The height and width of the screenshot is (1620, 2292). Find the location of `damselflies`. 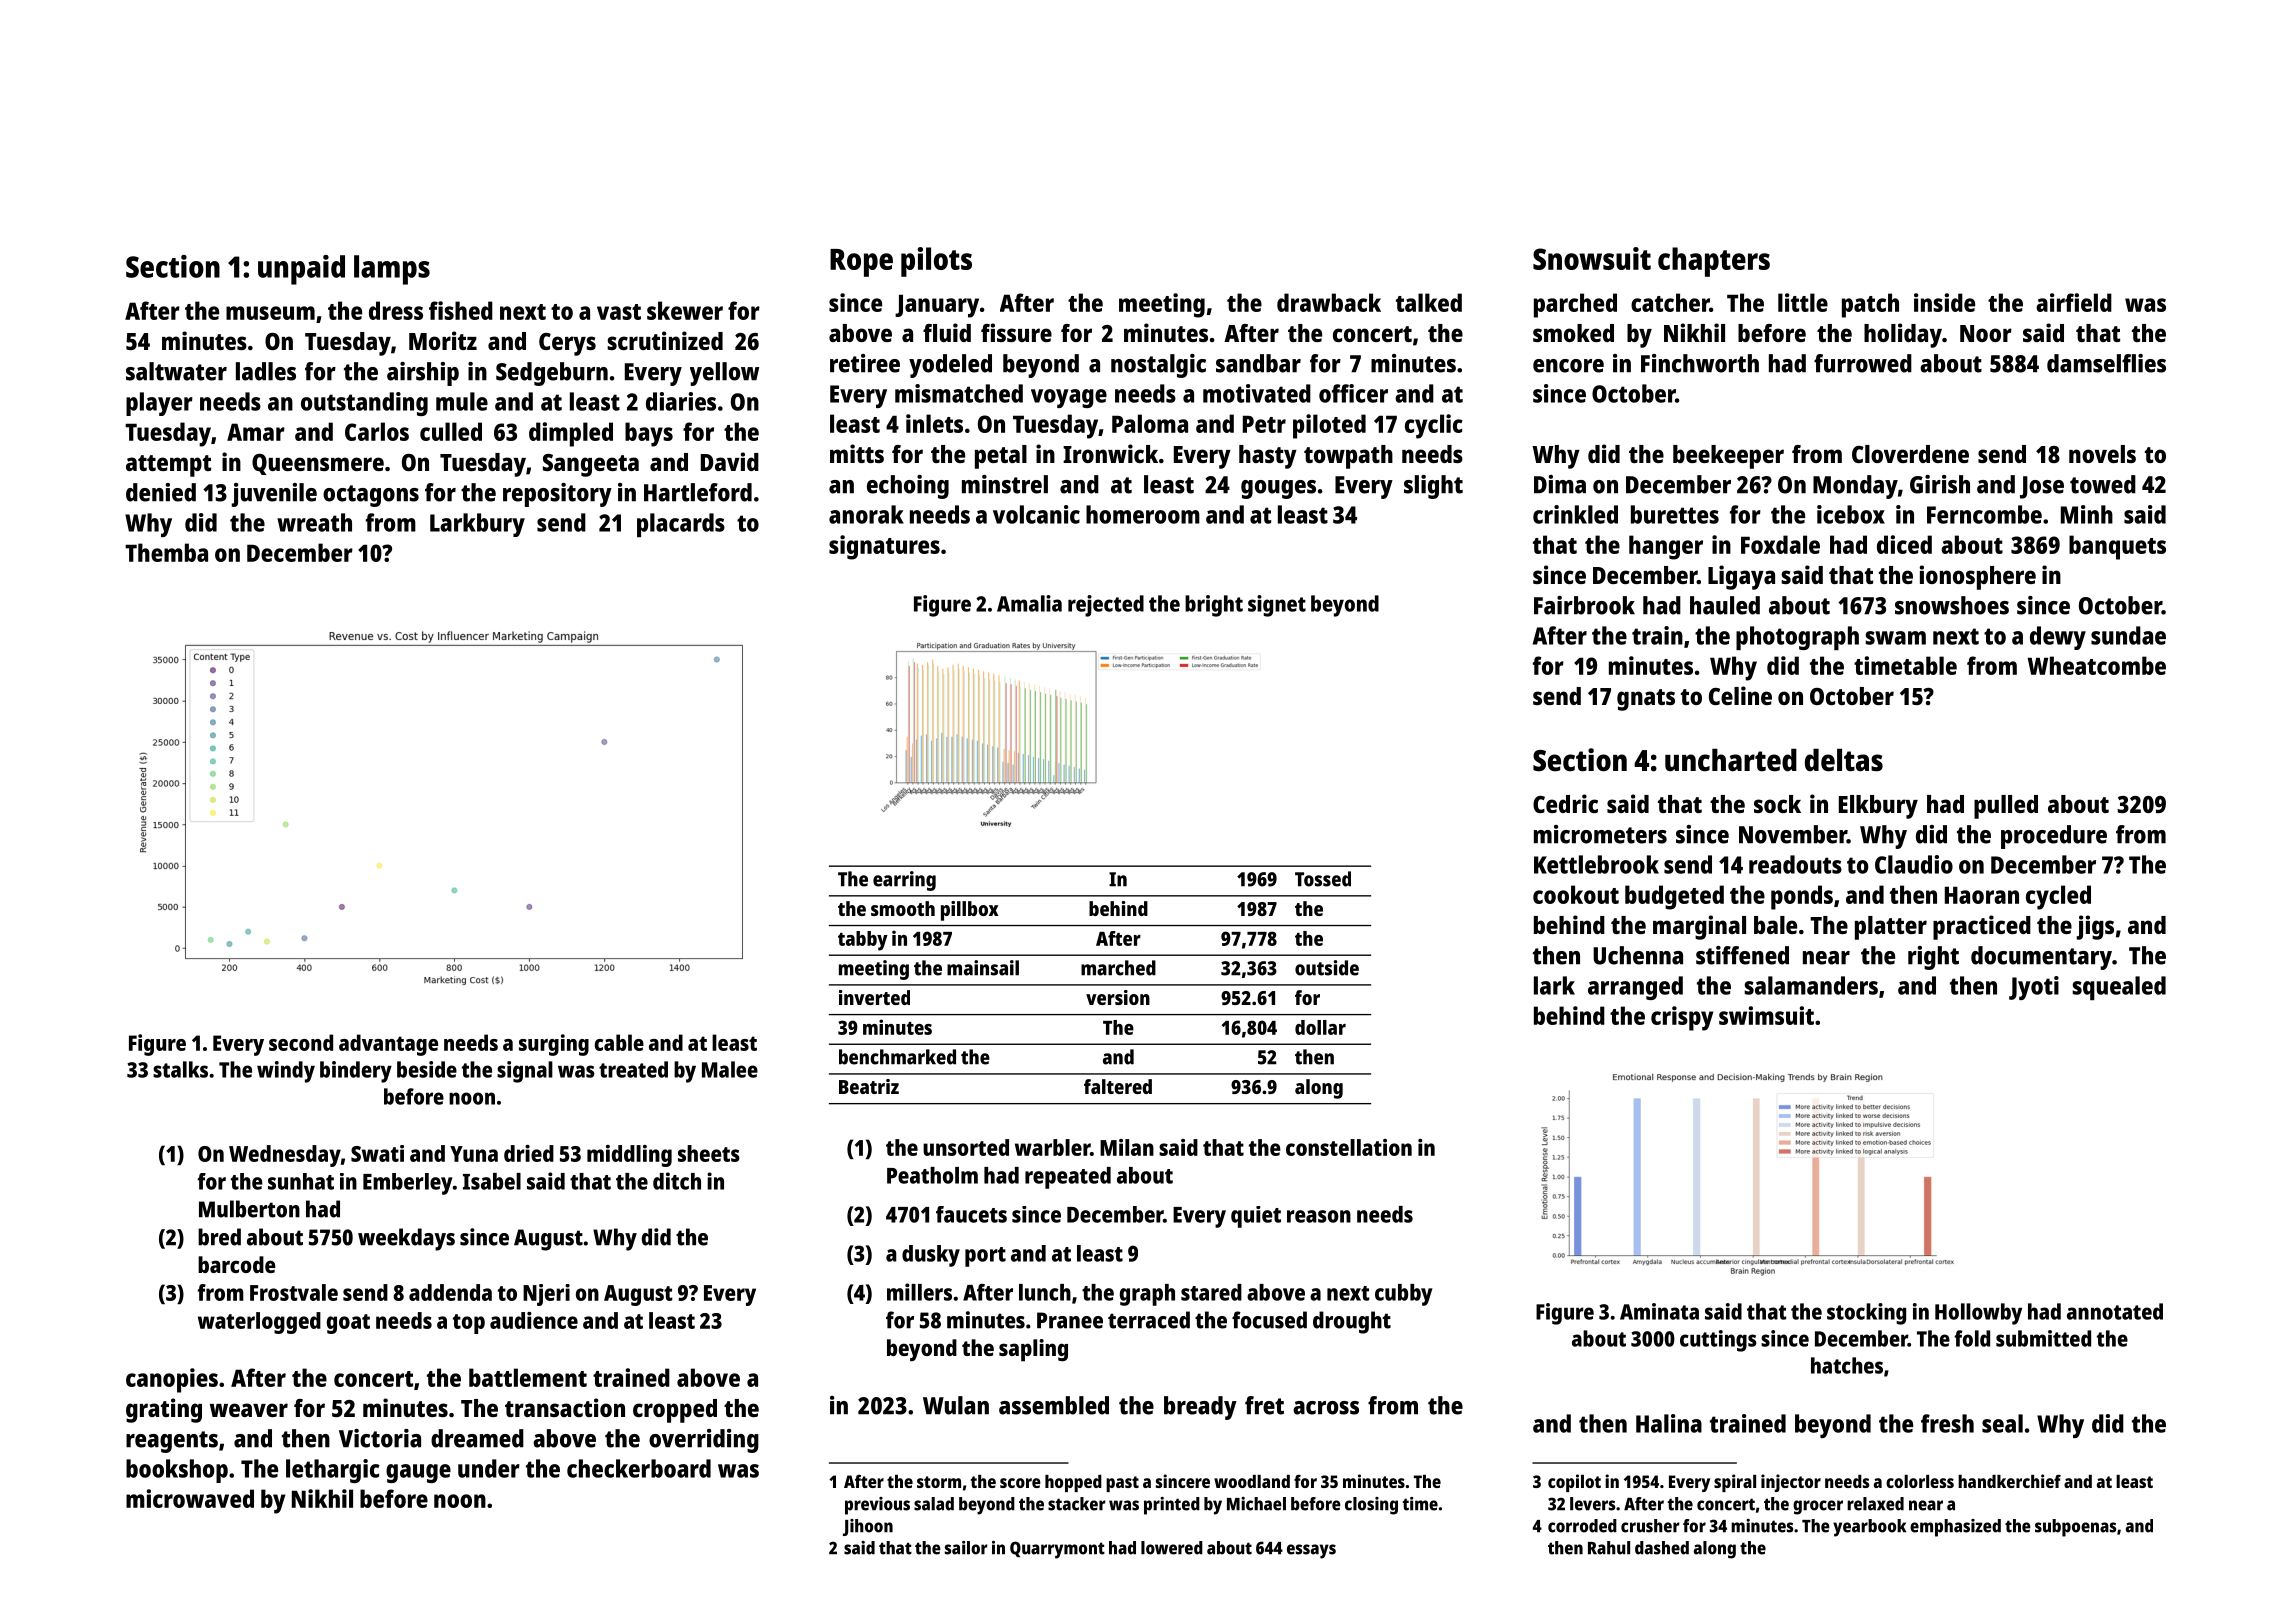

damselflies is located at coordinates (2106, 363).
